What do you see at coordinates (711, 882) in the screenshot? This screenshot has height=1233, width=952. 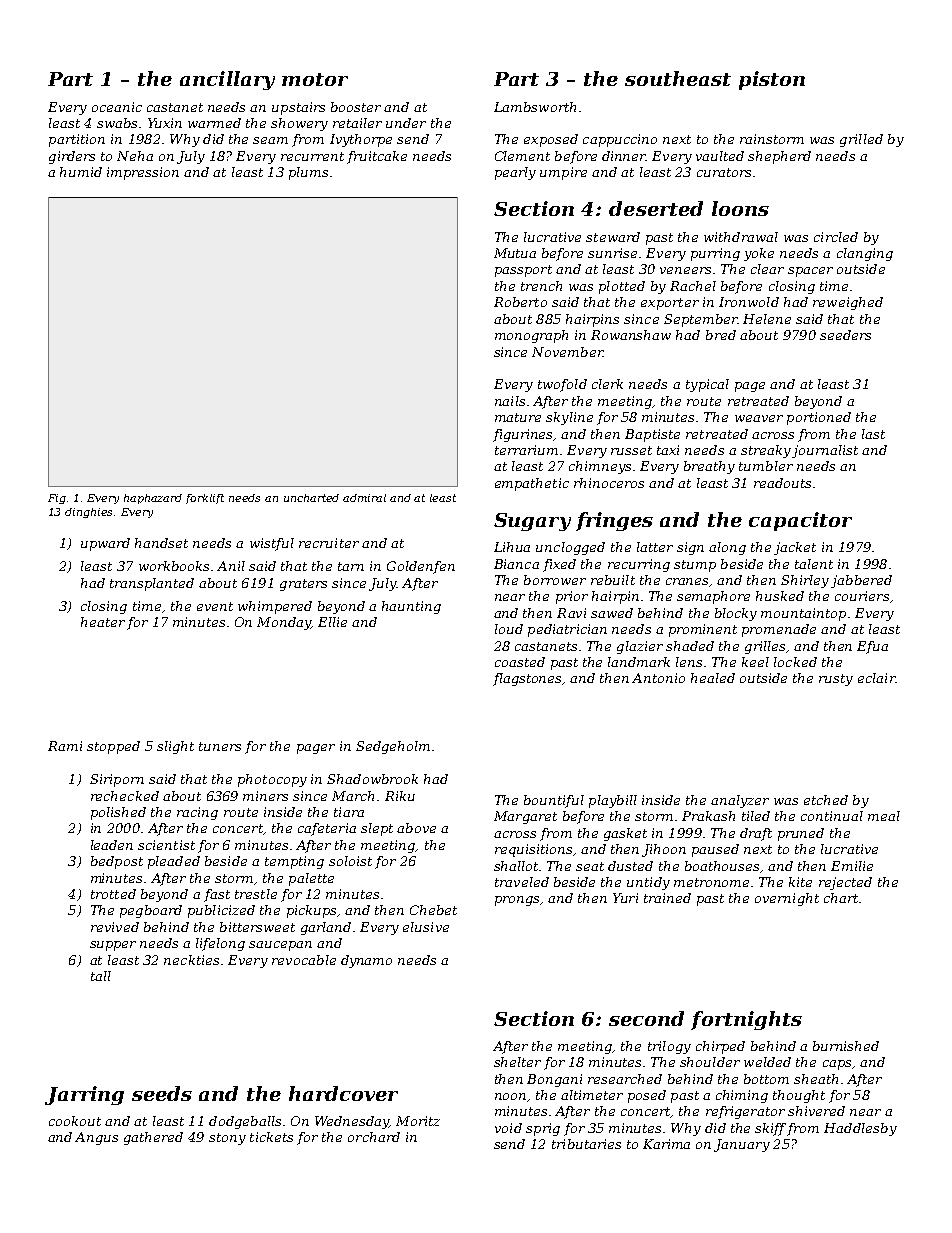 I see `metronome` at bounding box center [711, 882].
